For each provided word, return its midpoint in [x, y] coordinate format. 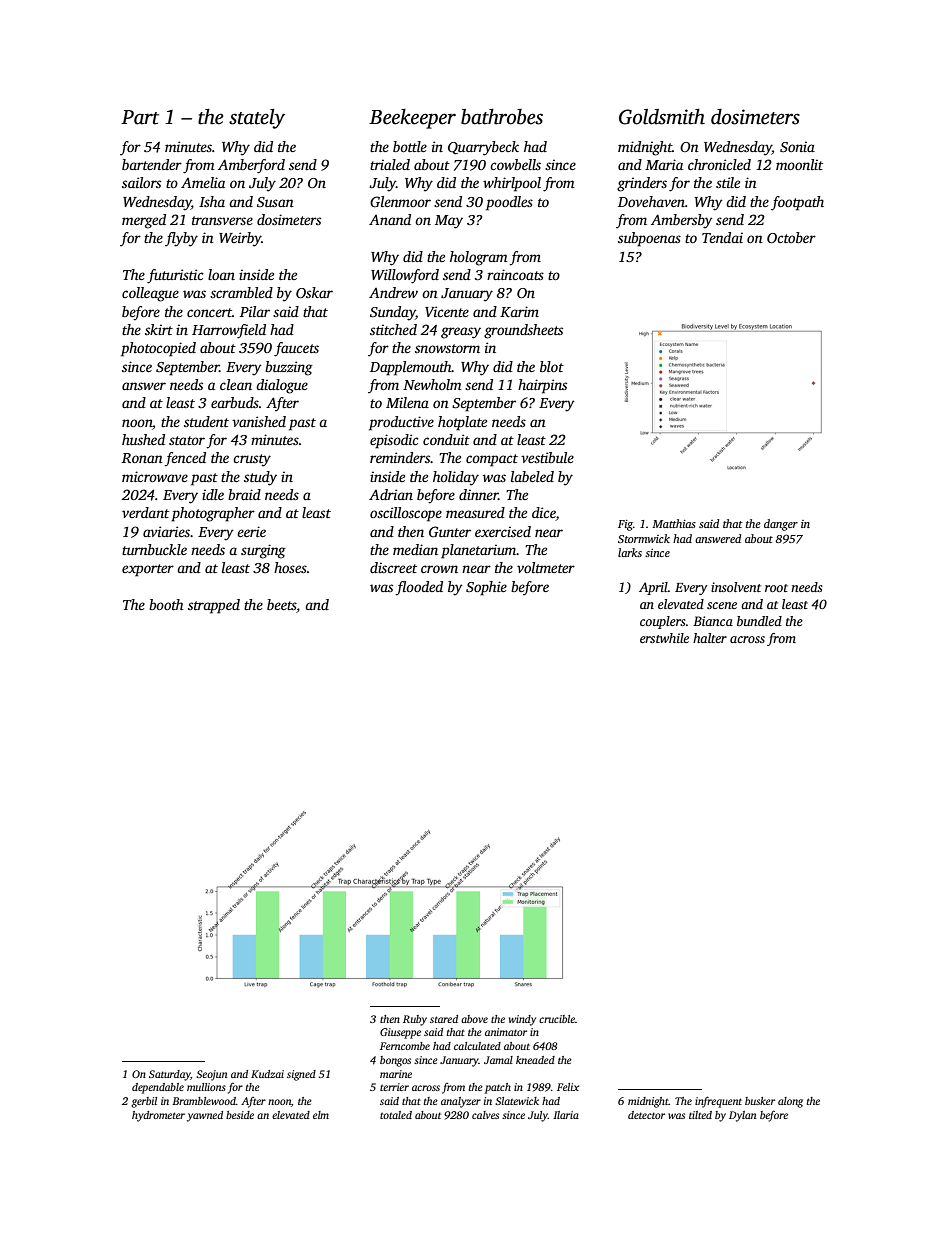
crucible [557, 1019]
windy [522, 1020]
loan [221, 274]
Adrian [391, 494]
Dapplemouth [411, 368]
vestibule [547, 457]
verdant [145, 512]
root [776, 588]
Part [140, 117]
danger [781, 525]
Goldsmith [662, 117]
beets [282, 606]
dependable [158, 1088]
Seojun [211, 1075]
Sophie [486, 588]
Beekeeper [412, 119]
